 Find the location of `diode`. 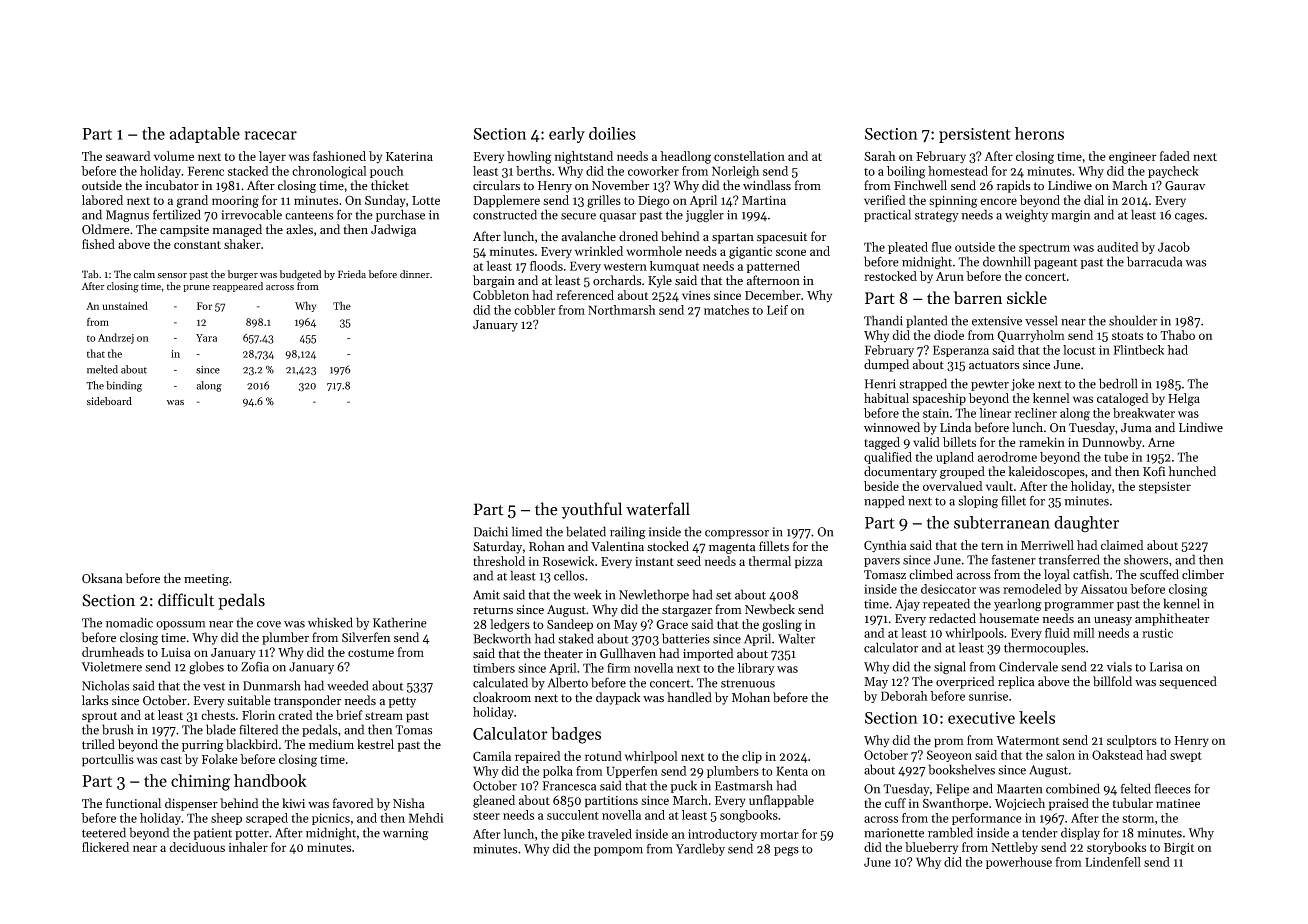

diode is located at coordinates (949, 335).
